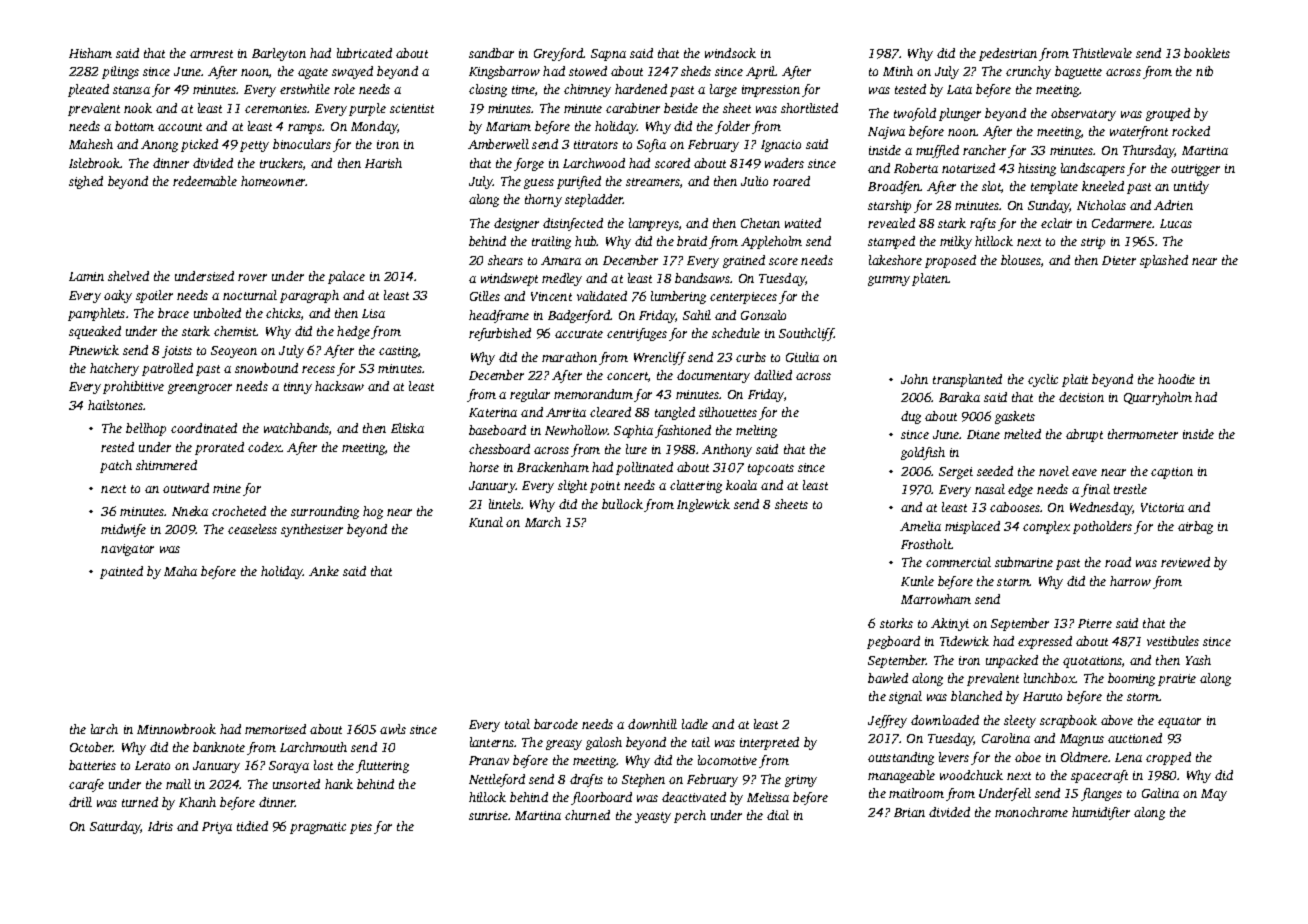 Image resolution: width=1308 pixels, height=924 pixels. I want to click on Minnowbrook, so click(176, 729).
